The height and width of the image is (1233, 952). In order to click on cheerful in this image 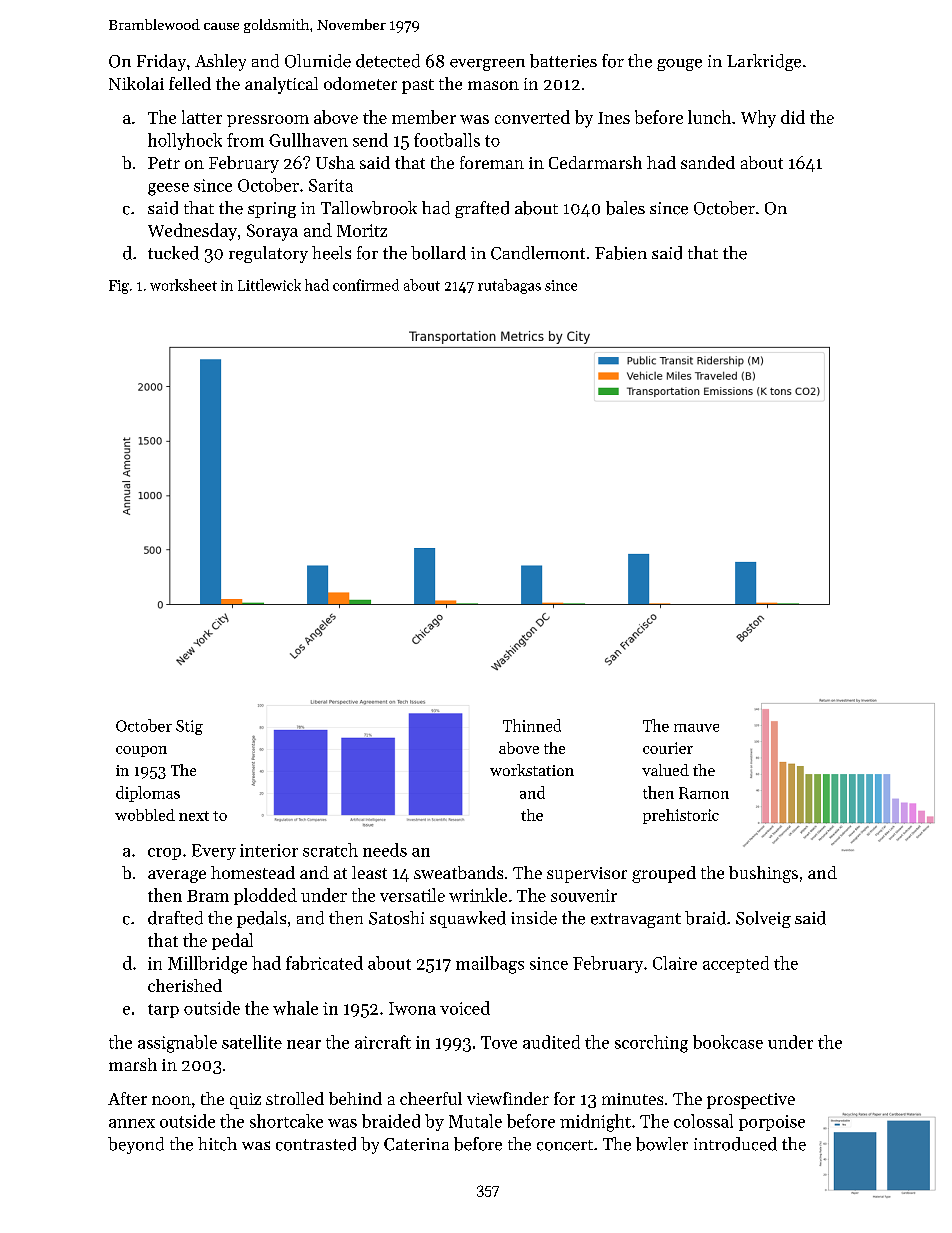, I will do `click(431, 1098)`.
